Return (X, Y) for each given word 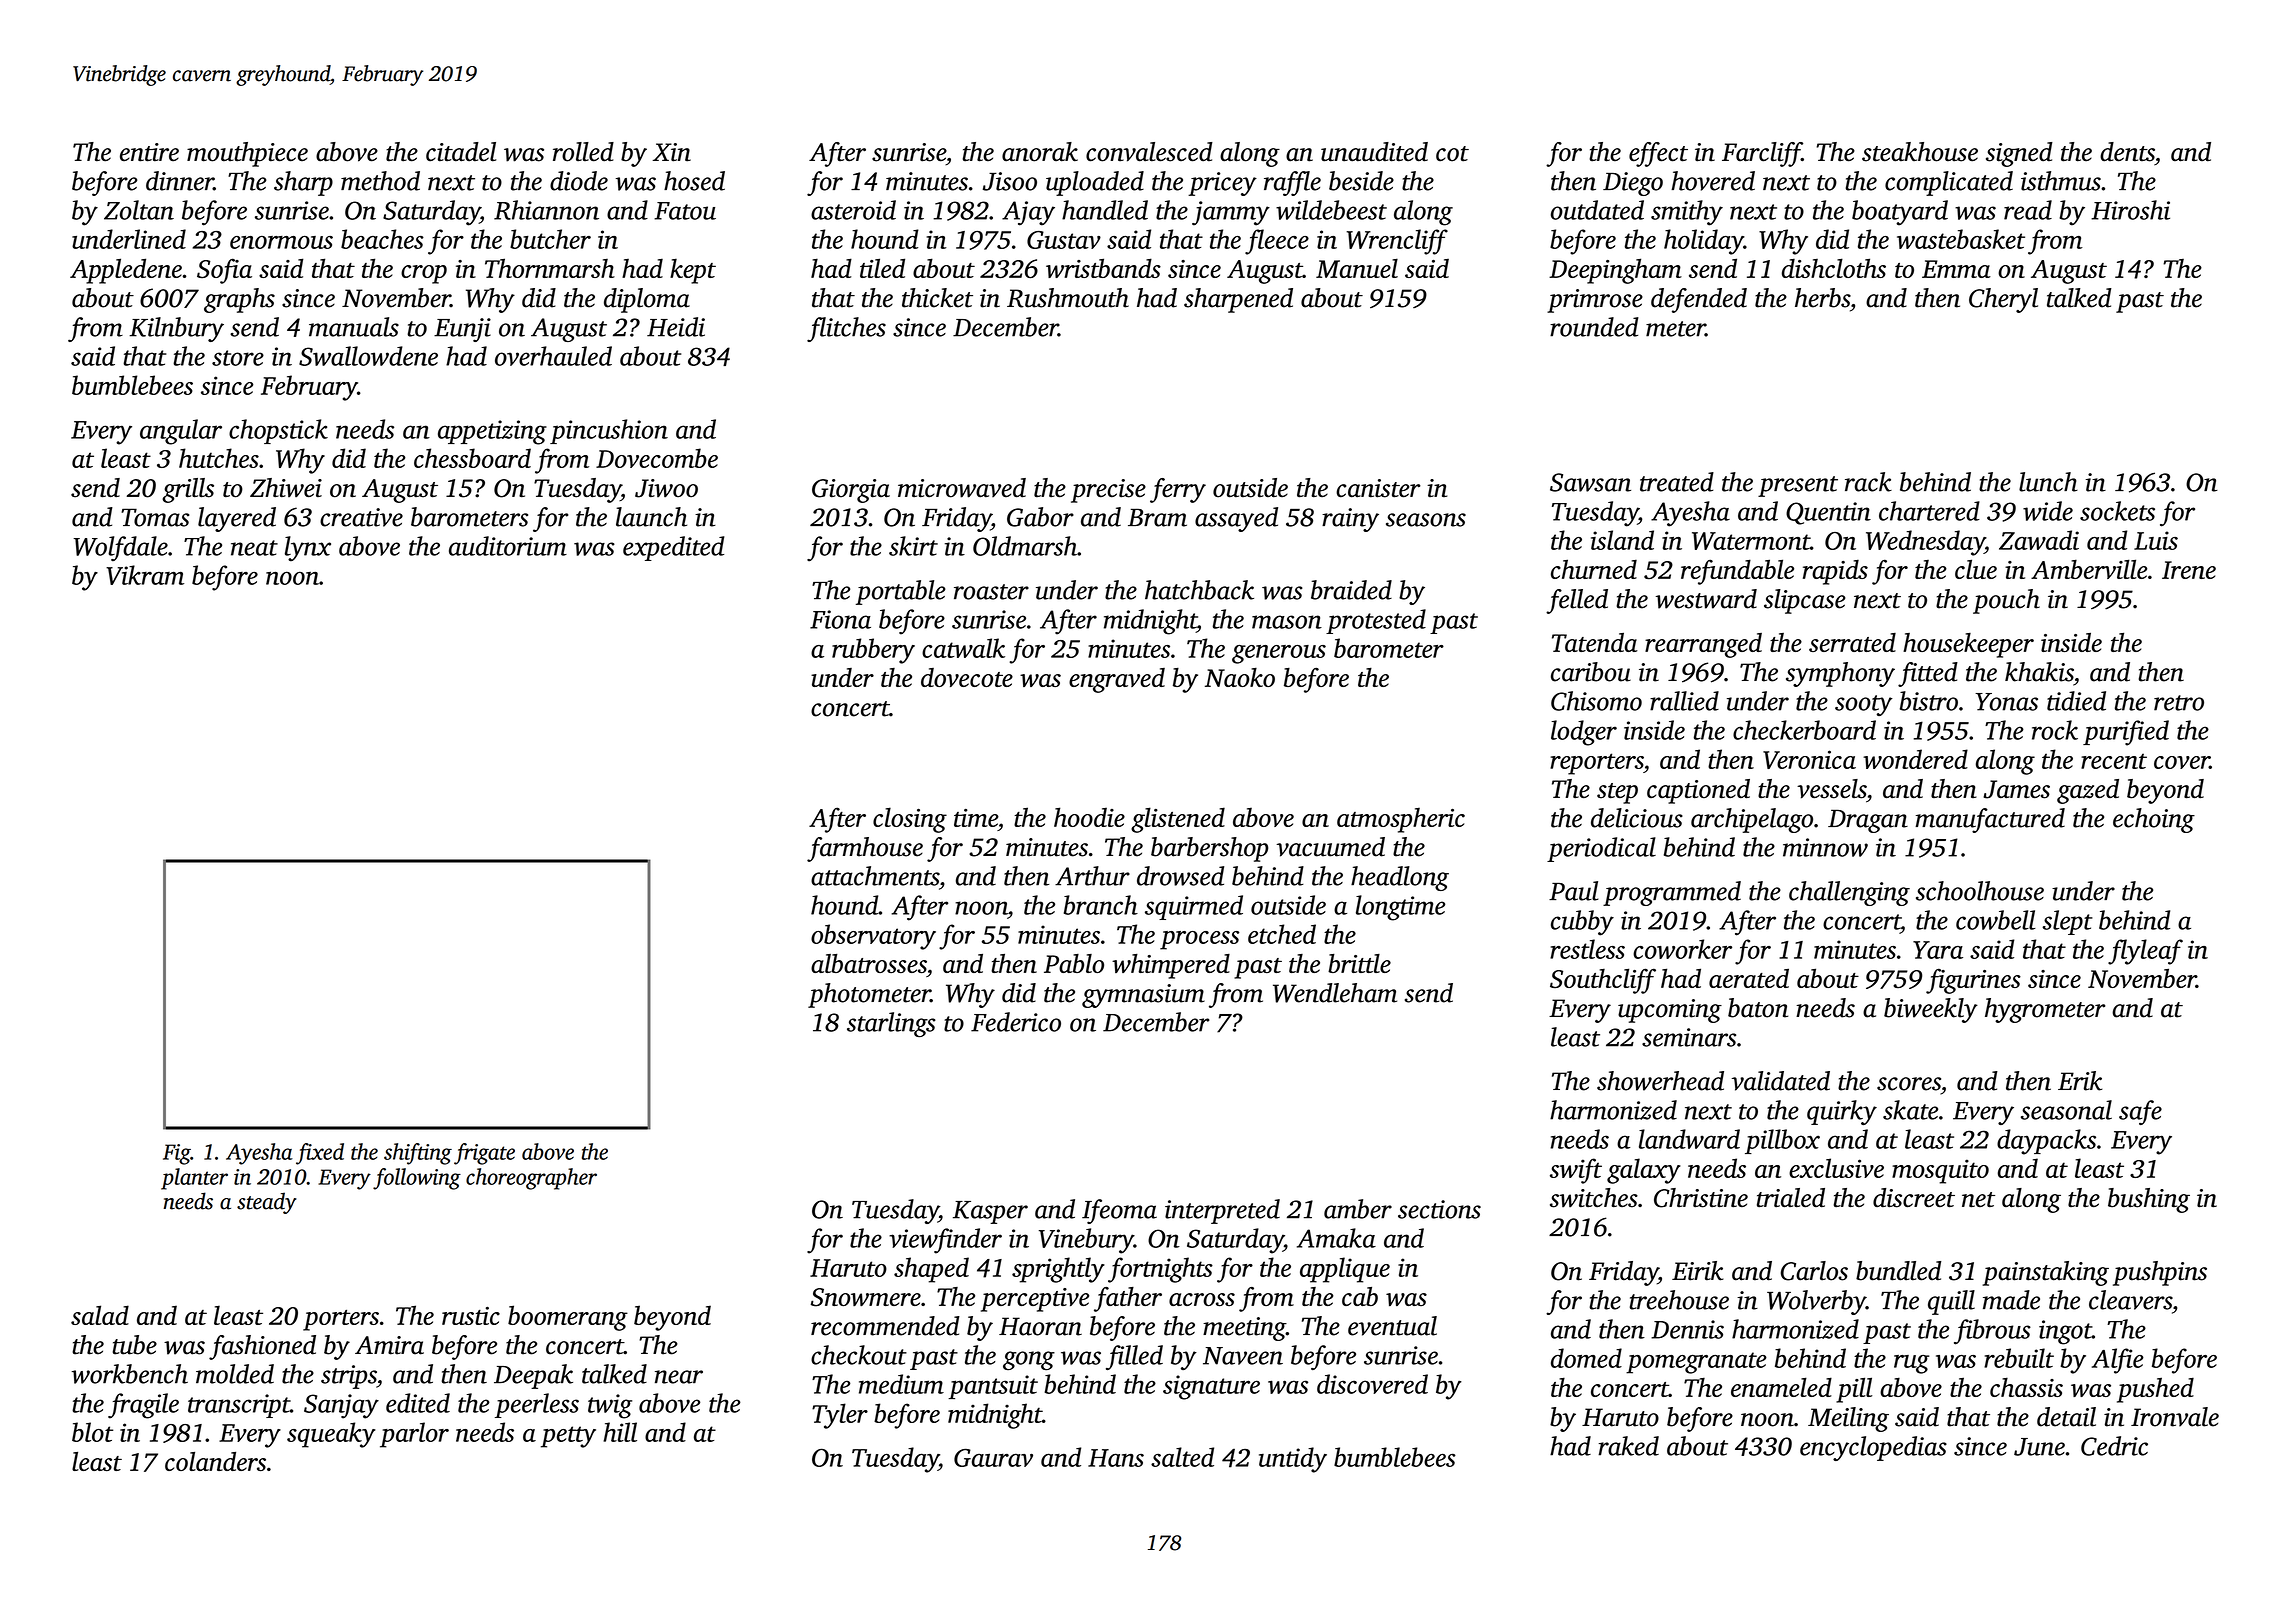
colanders (215, 1461)
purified (2126, 733)
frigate (484, 1154)
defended (1699, 300)
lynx (308, 549)
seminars (1689, 1037)
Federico (1016, 1022)
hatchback (1199, 590)
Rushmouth (1068, 298)
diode (579, 181)
